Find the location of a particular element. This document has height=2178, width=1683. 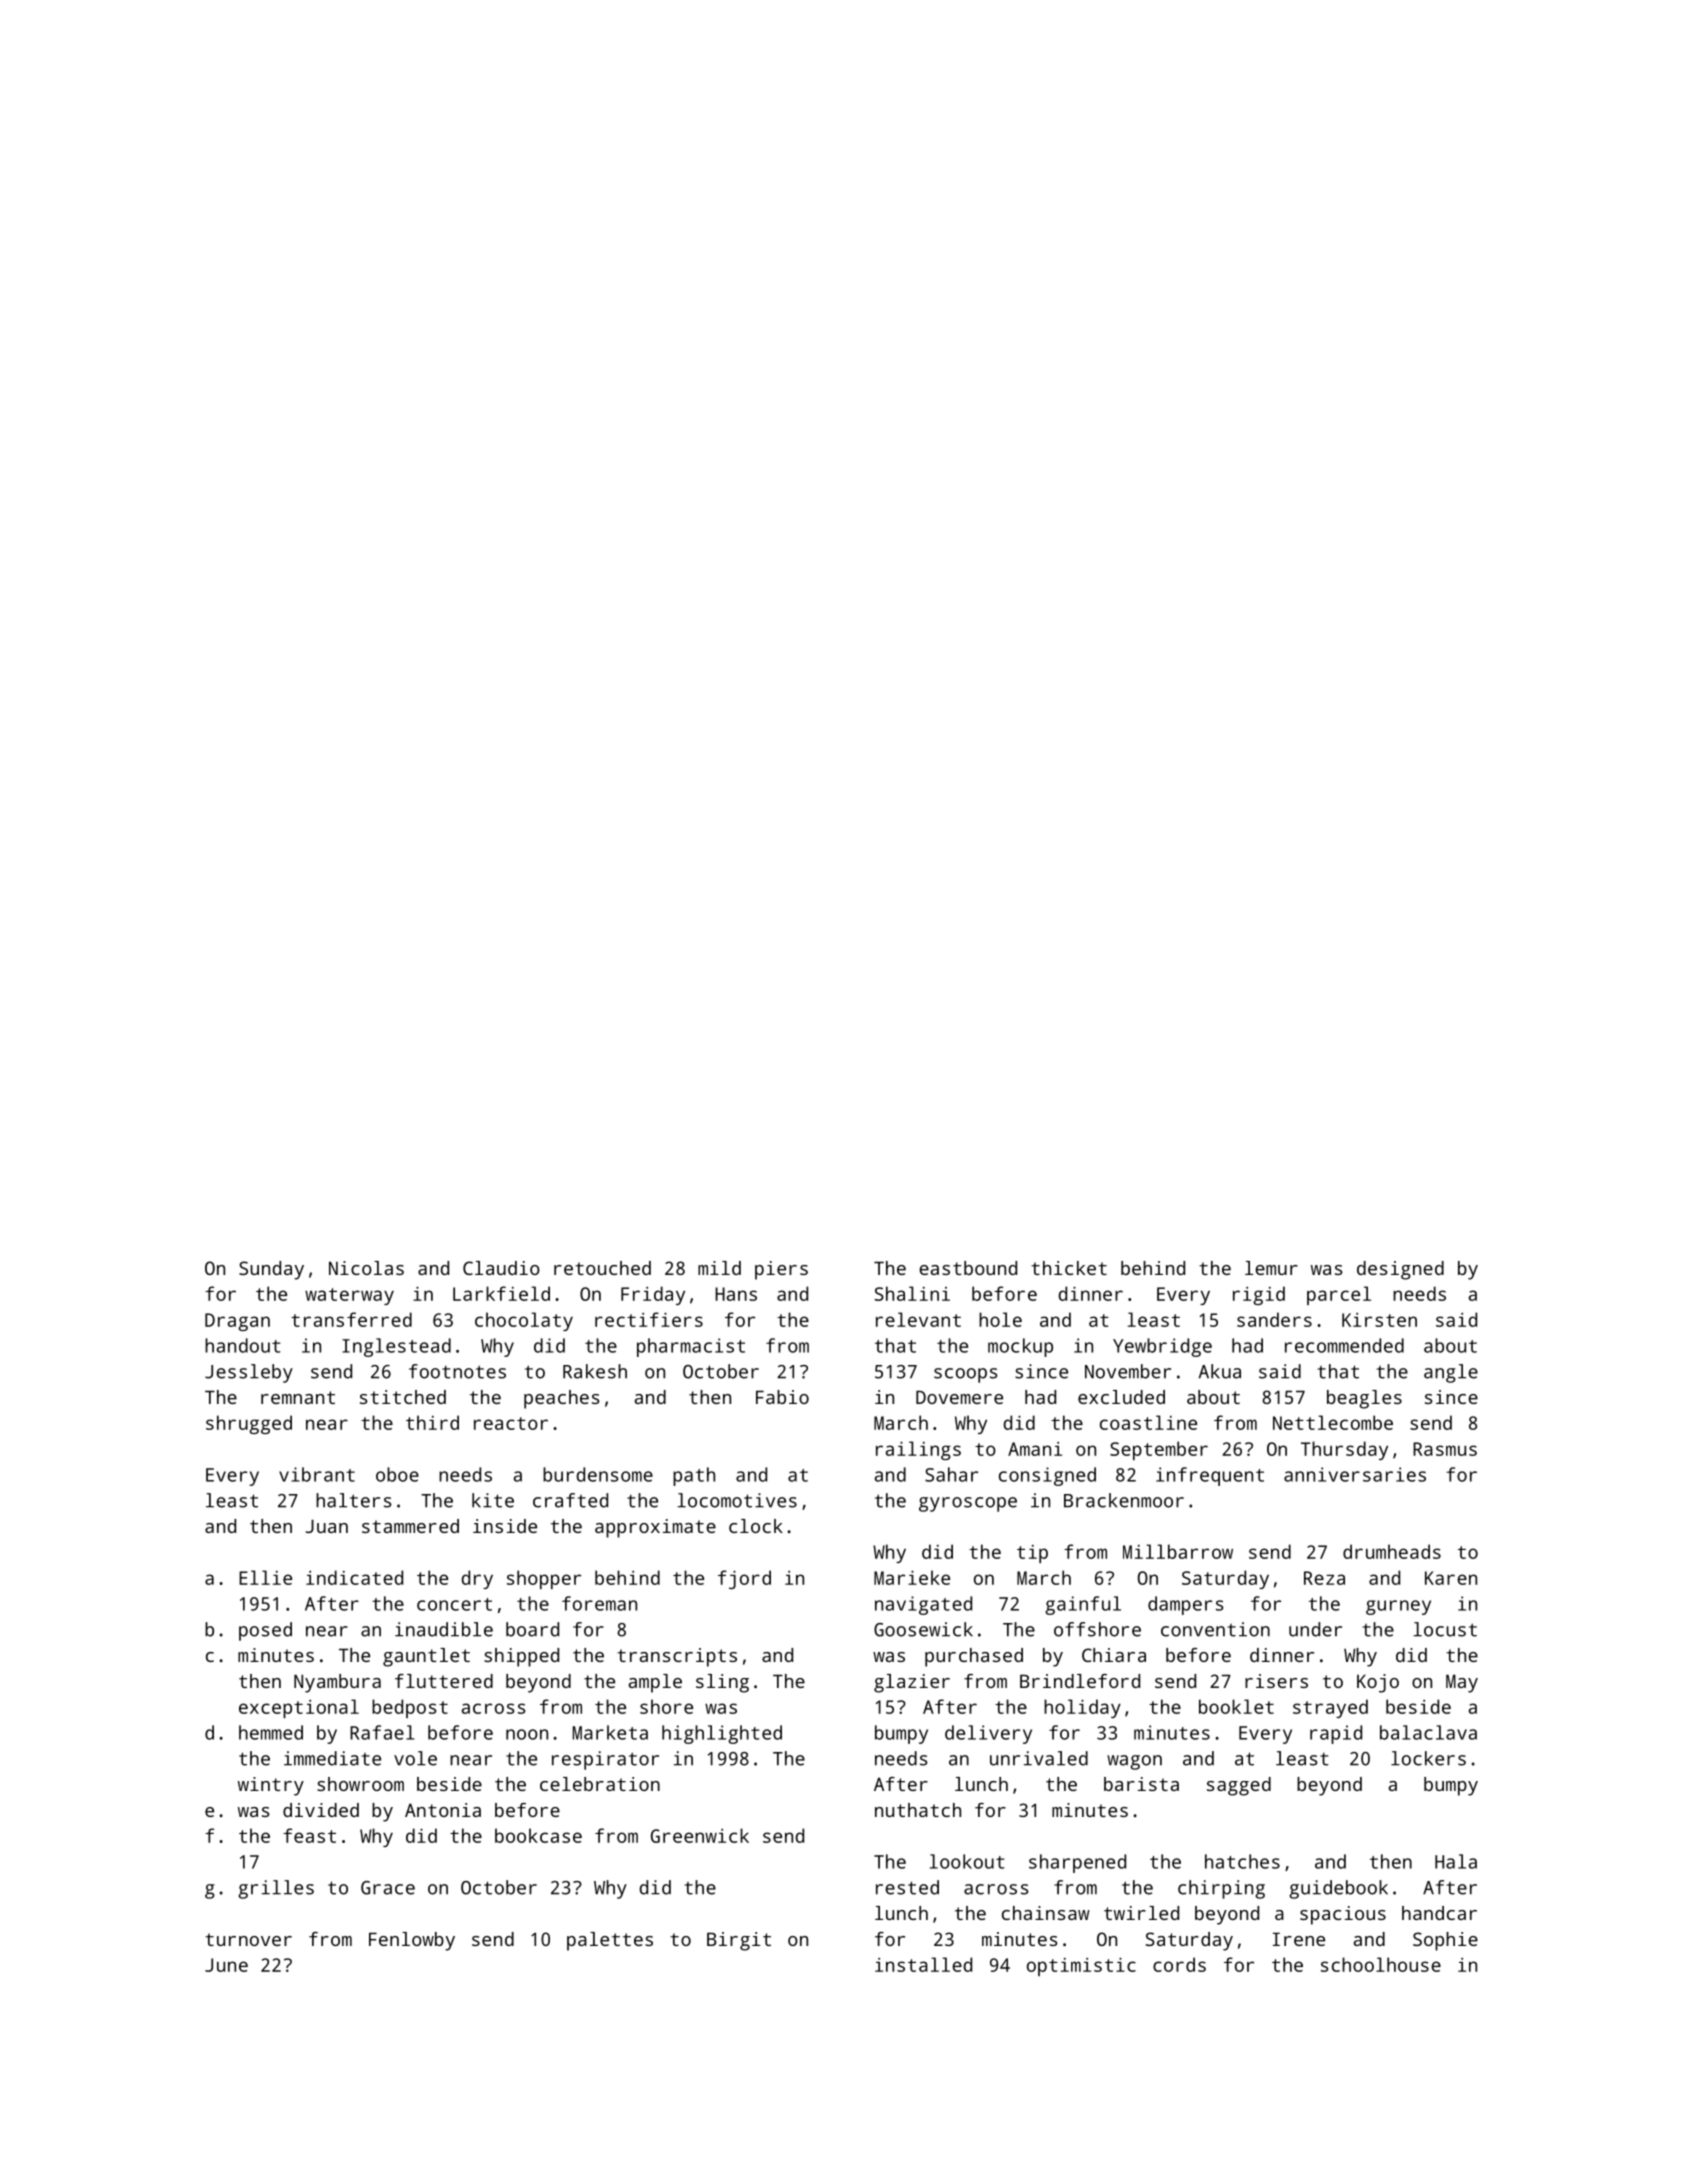

palettes is located at coordinates (610, 1941).
